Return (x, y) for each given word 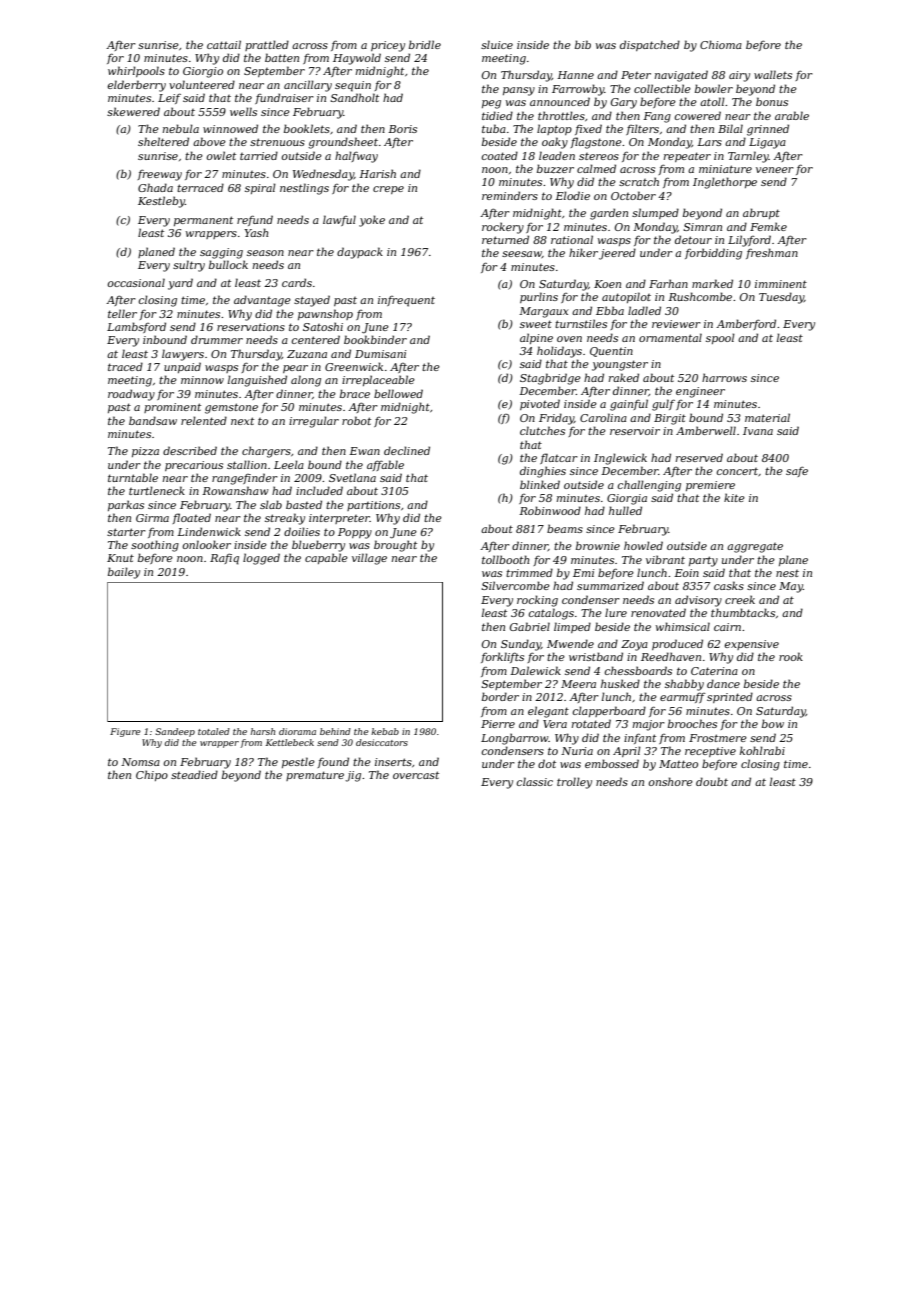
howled (643, 545)
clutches (542, 430)
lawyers (183, 355)
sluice (497, 44)
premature (315, 776)
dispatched (650, 45)
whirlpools (136, 71)
